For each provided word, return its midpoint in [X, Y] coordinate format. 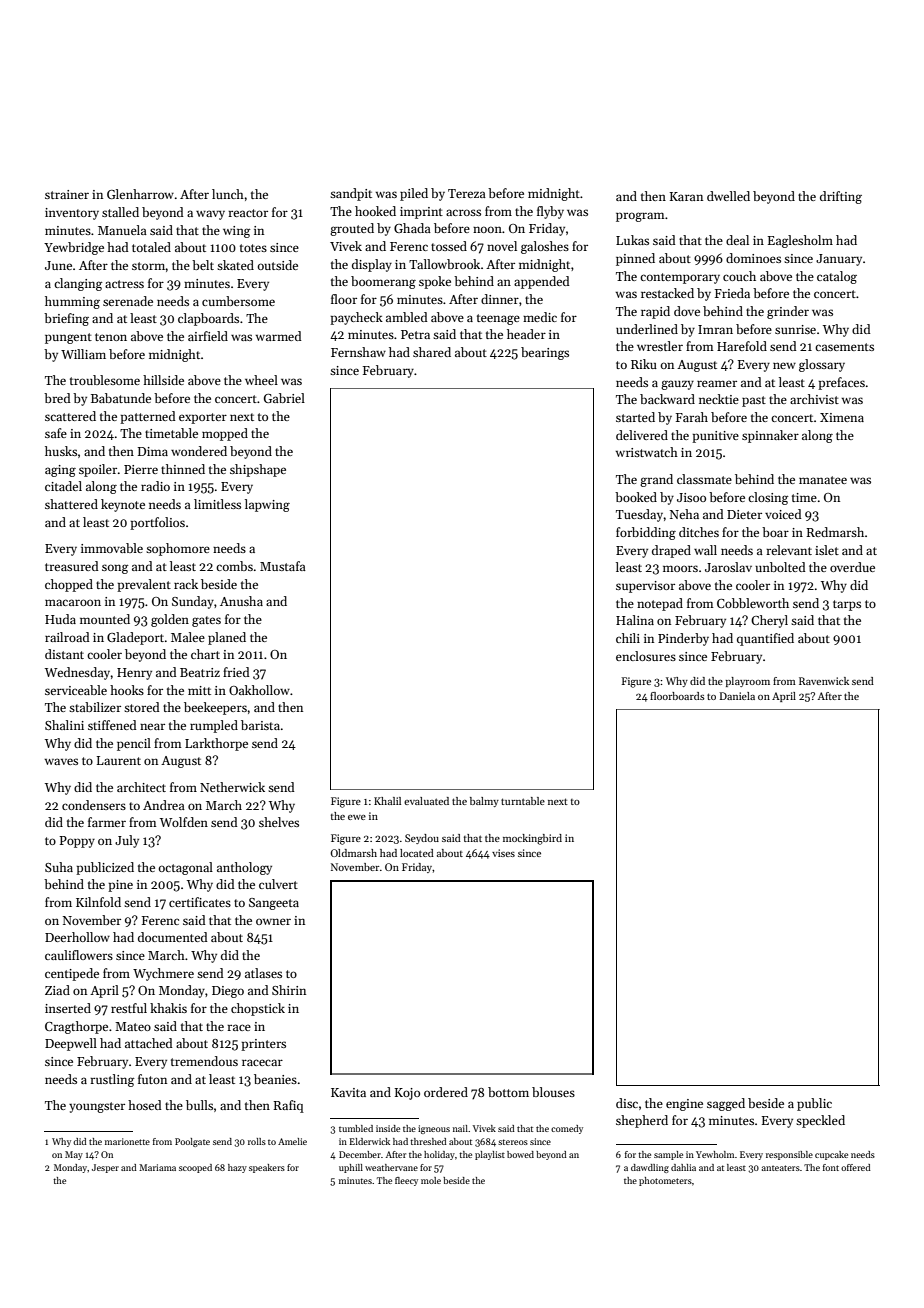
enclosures [646, 656]
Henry [134, 674]
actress [124, 284]
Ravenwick [824, 681]
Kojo [407, 1094]
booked [636, 497]
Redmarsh [835, 532]
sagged [726, 1104]
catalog [837, 277]
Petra [415, 334]
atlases [263, 973]
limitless [217, 504]
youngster [97, 1107]
